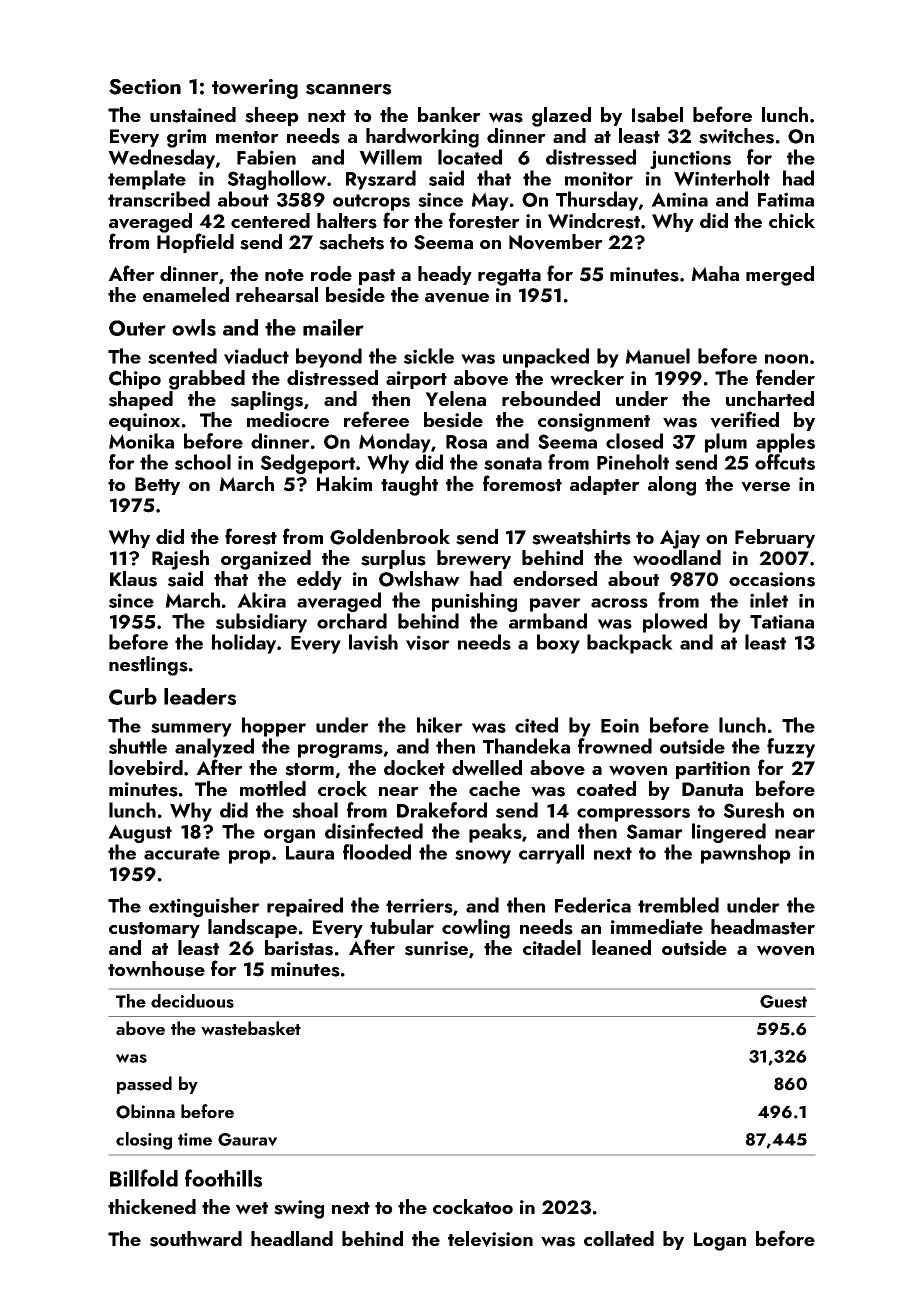 This document has height=1311, width=924. What do you see at coordinates (251, 1028) in the document?
I see `wastebasket` at bounding box center [251, 1028].
